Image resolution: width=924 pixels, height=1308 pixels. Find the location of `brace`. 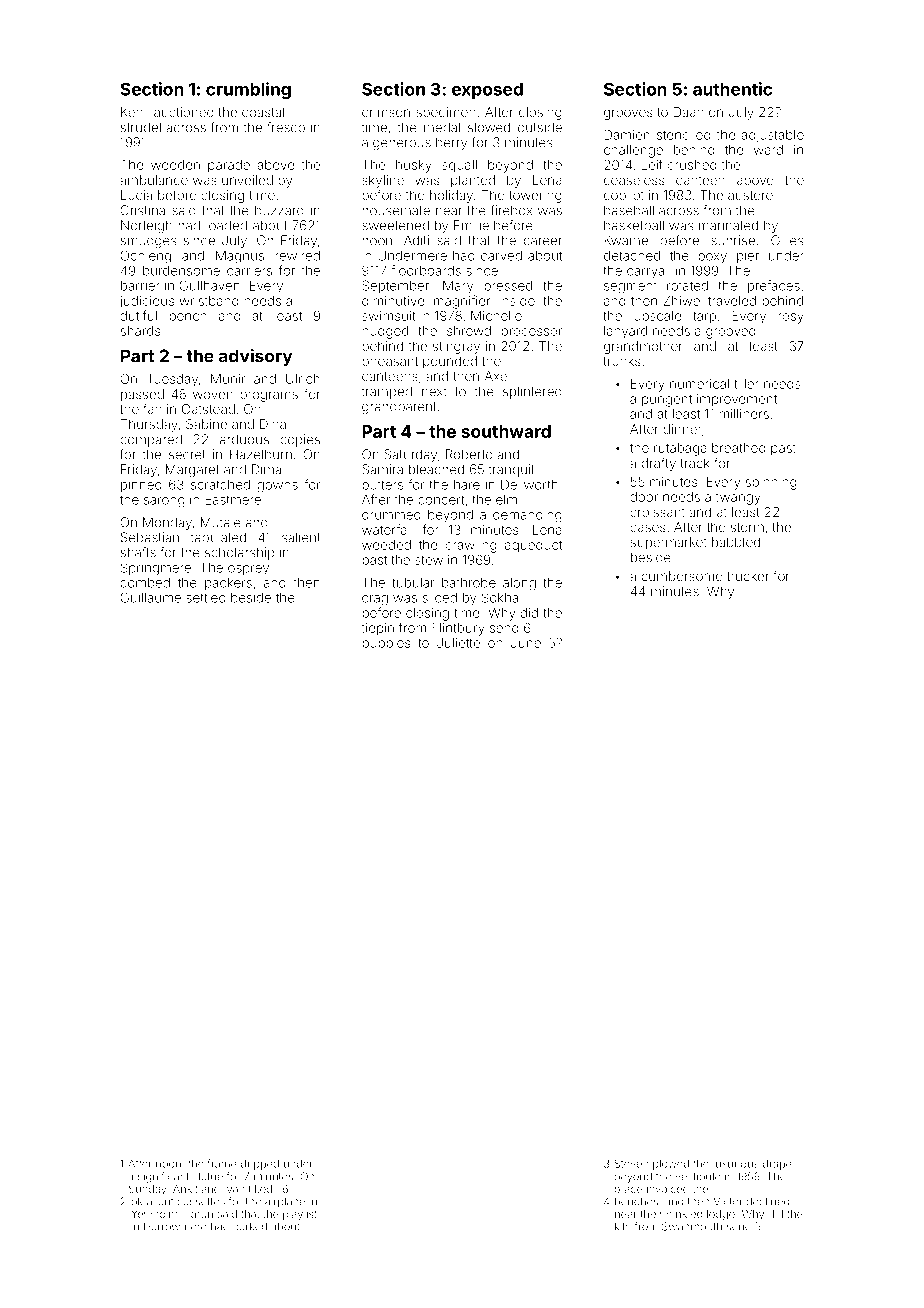

brace is located at coordinates (629, 1189).
